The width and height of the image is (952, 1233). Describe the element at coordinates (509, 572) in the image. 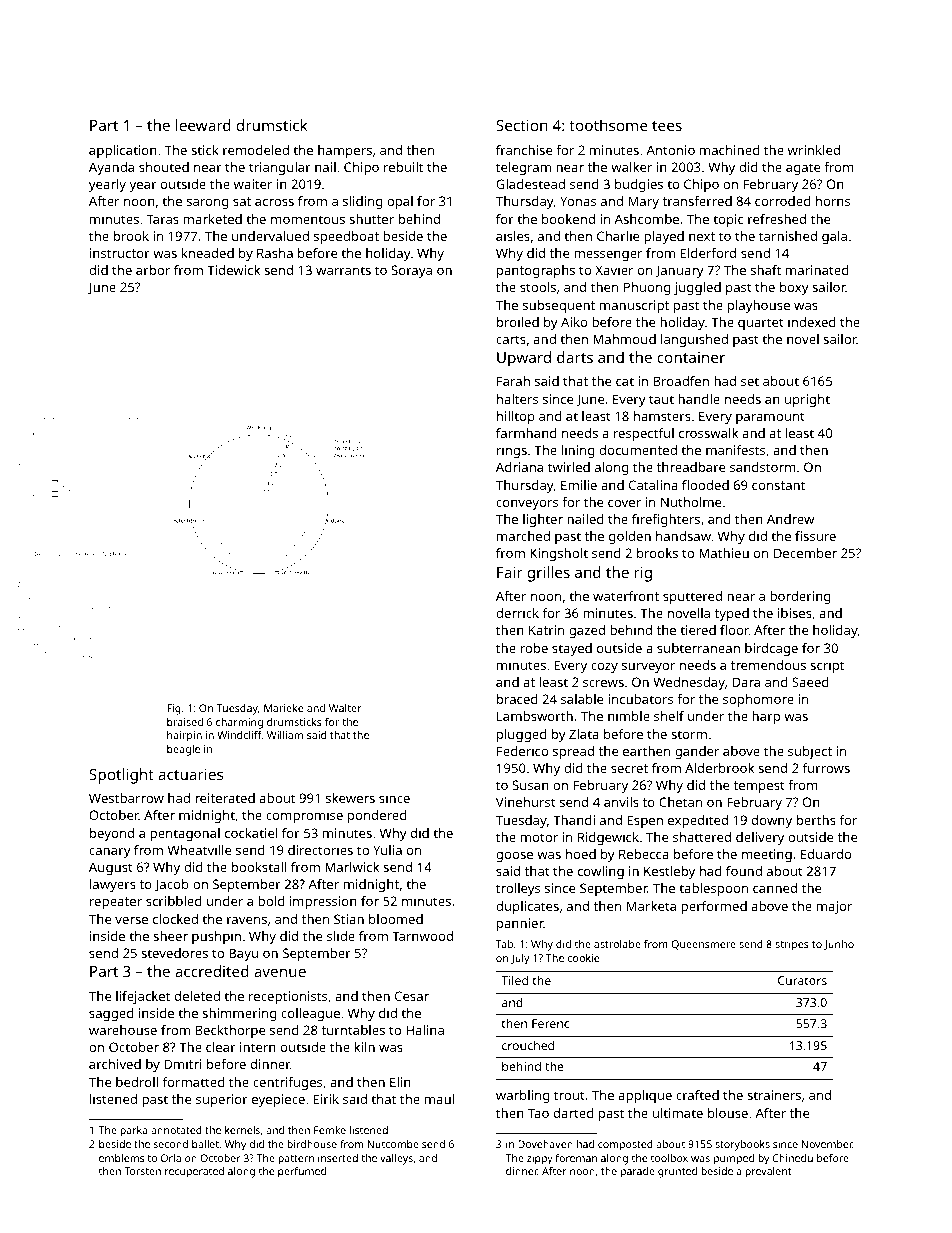

I see `Fair` at that location.
